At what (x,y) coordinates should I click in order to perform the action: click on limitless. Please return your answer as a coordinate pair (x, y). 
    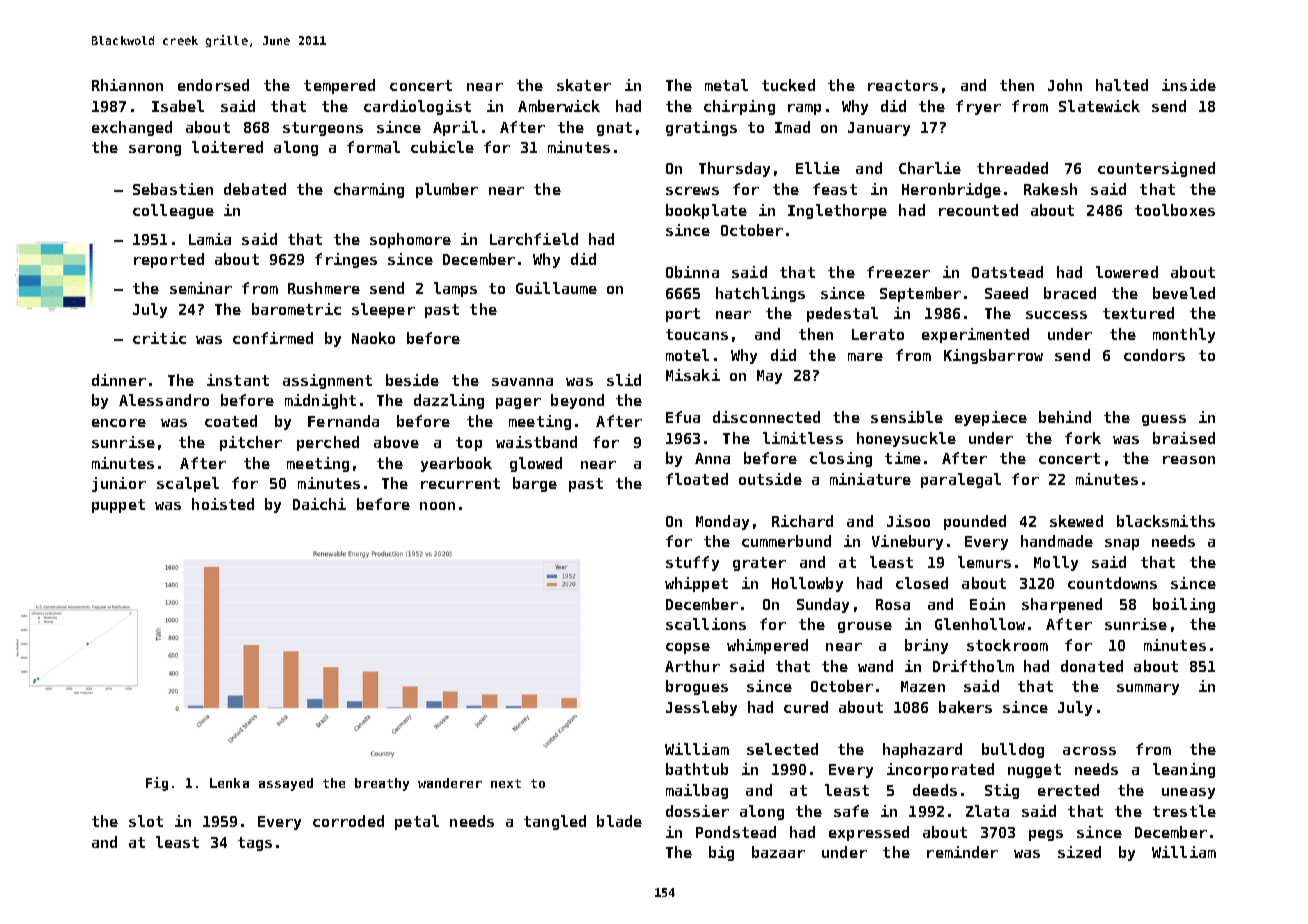
    Looking at the image, I should click on (803, 438).
